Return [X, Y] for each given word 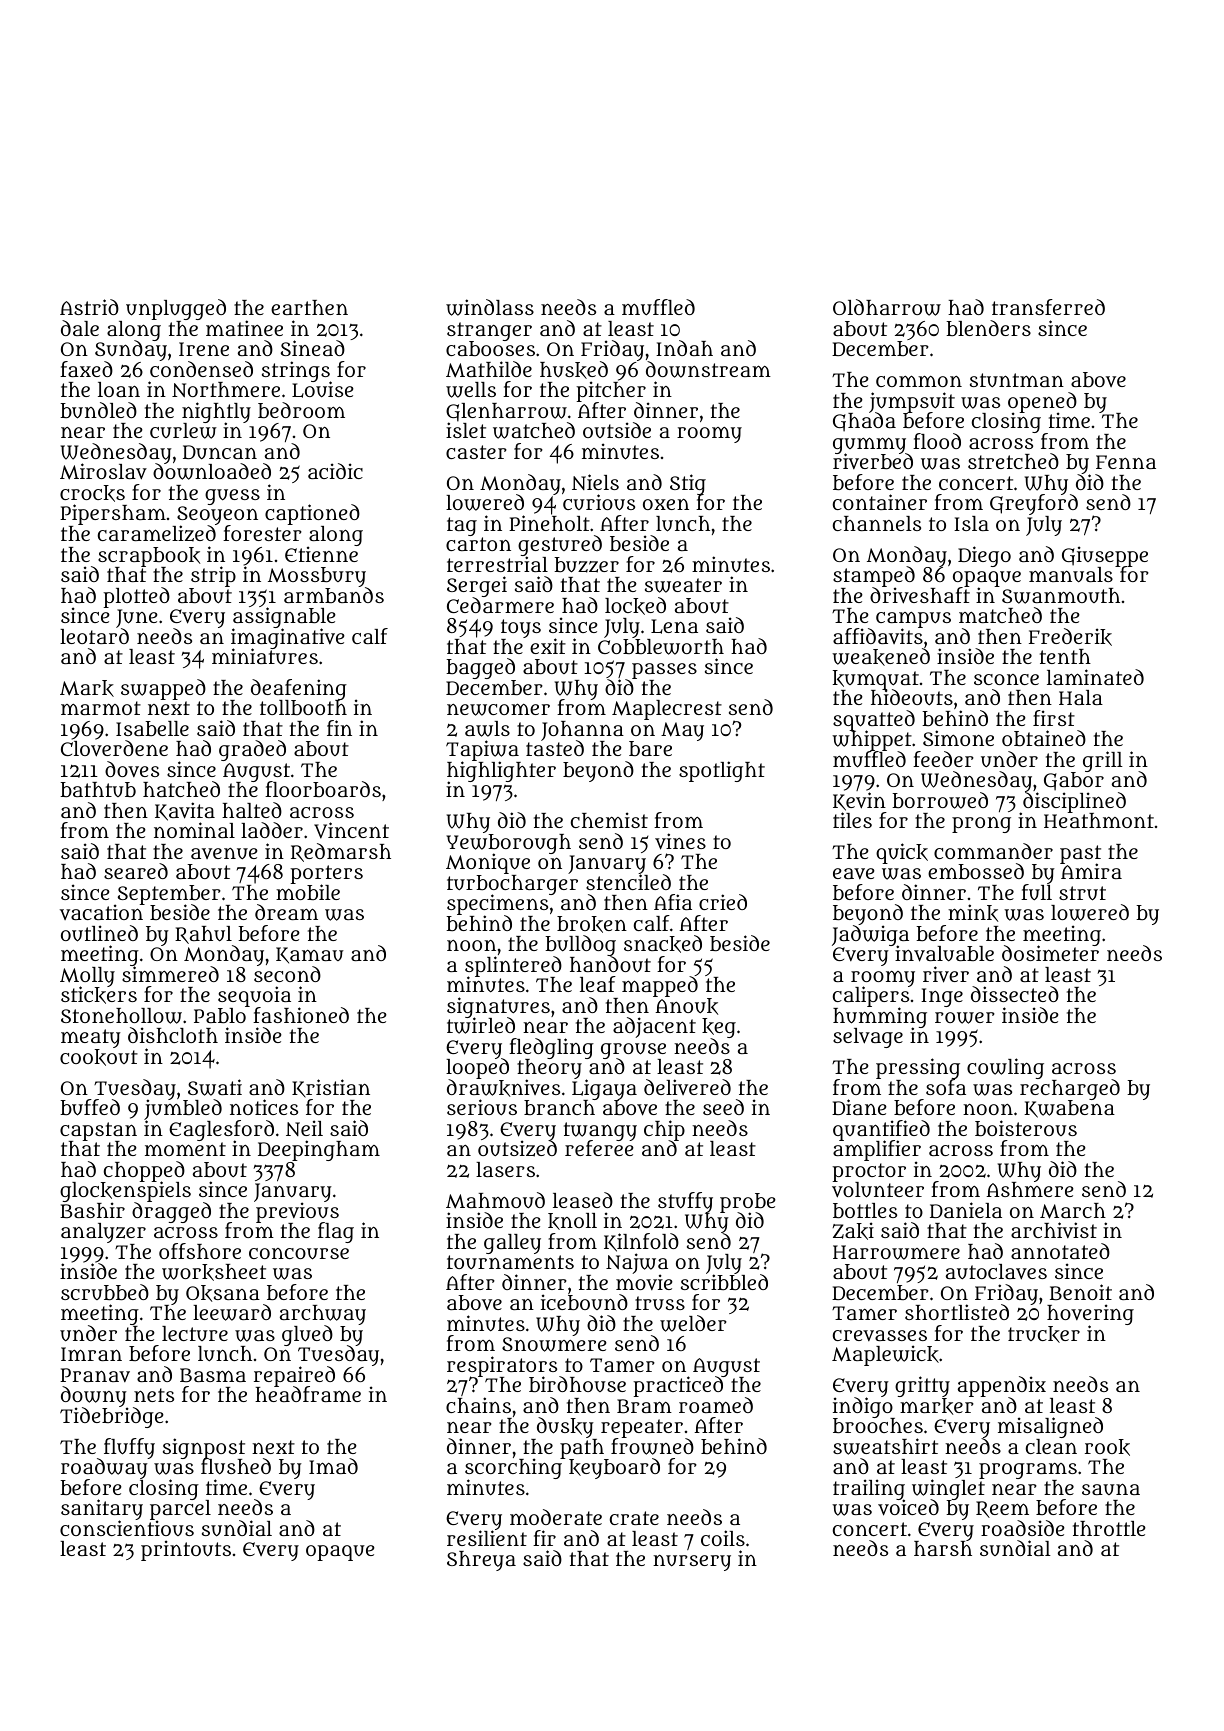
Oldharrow [887, 307]
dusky [565, 1427]
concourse [299, 1254]
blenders [988, 328]
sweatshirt [885, 1446]
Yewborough [508, 844]
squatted [874, 720]
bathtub [98, 789]
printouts [186, 1550]
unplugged [176, 309]
